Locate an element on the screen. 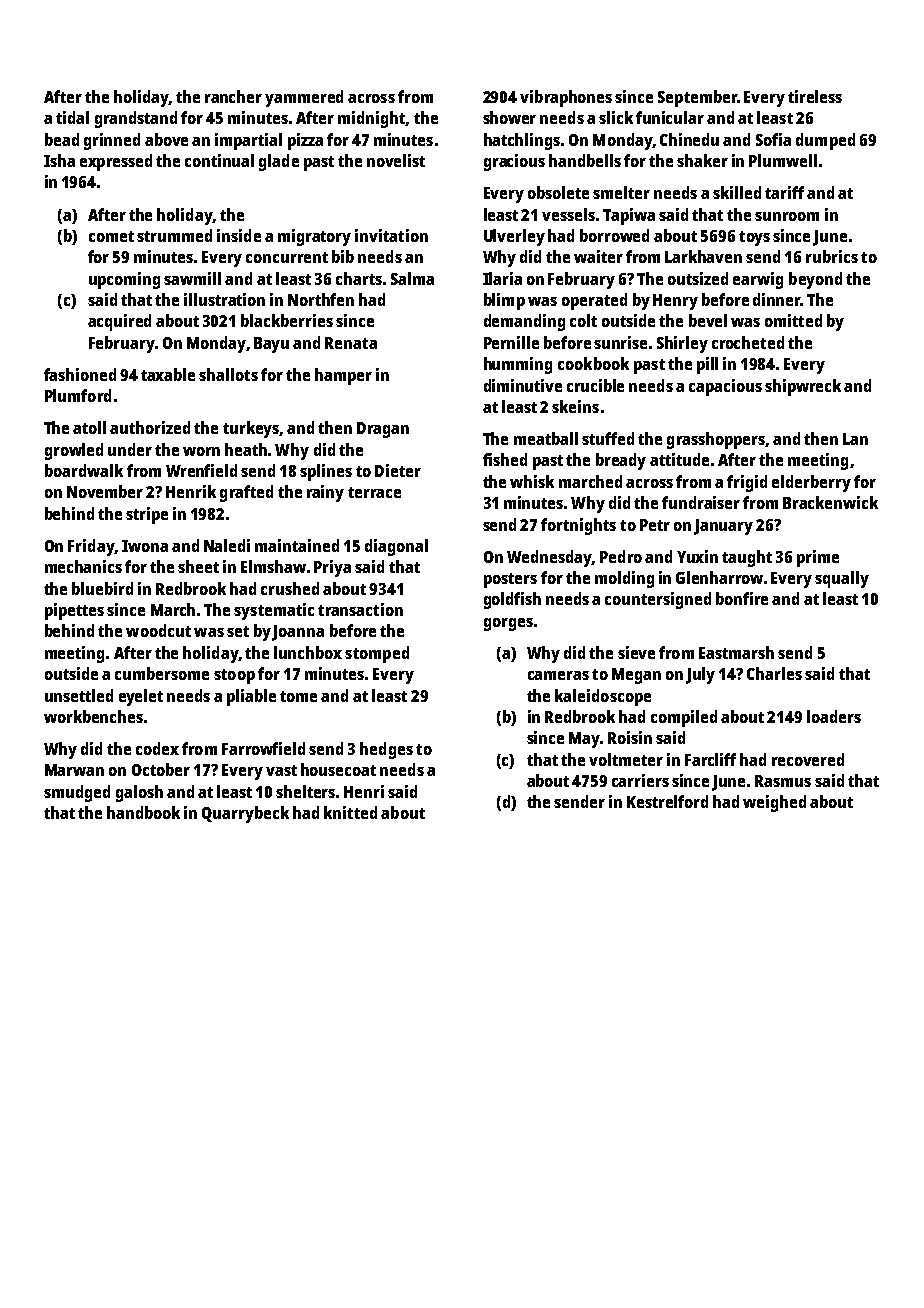 This screenshot has height=1308, width=924. fashioned is located at coordinates (80, 374).
